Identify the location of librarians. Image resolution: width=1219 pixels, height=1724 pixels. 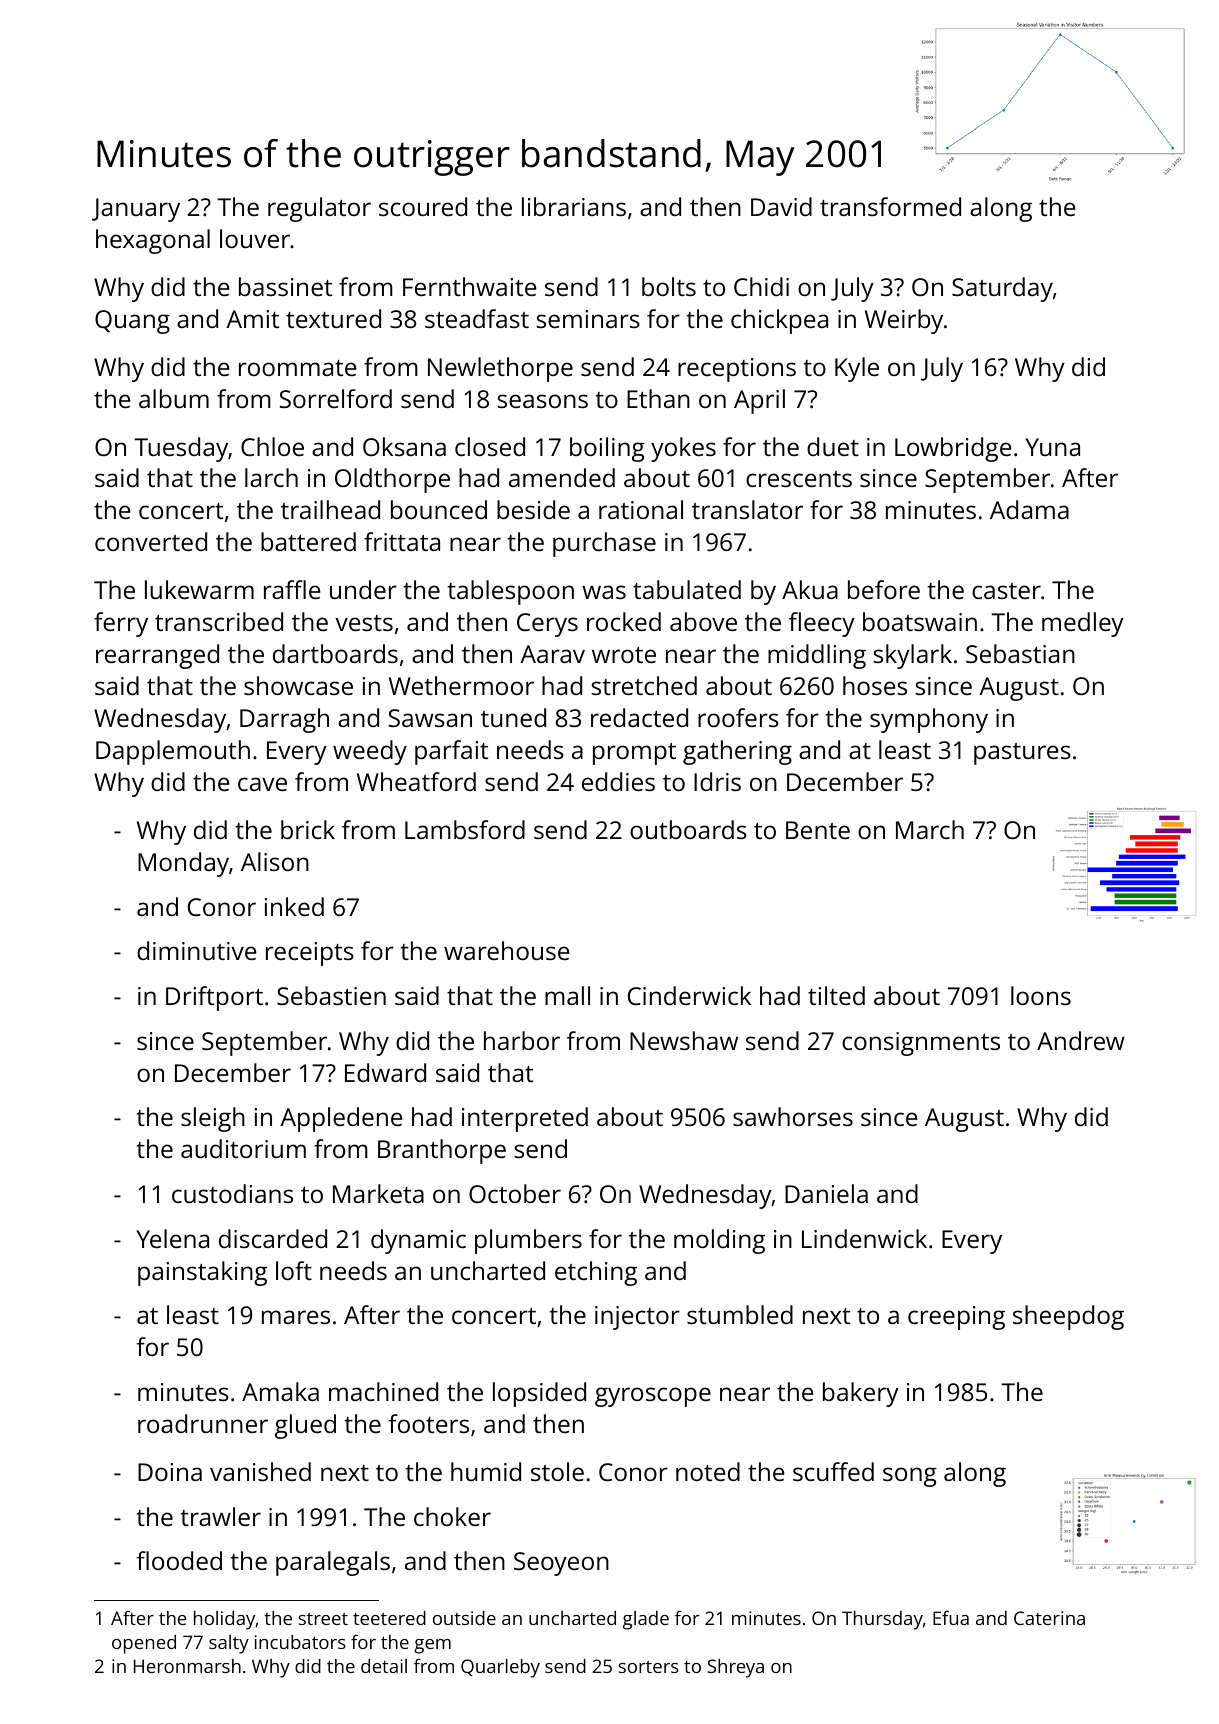
(574, 206).
